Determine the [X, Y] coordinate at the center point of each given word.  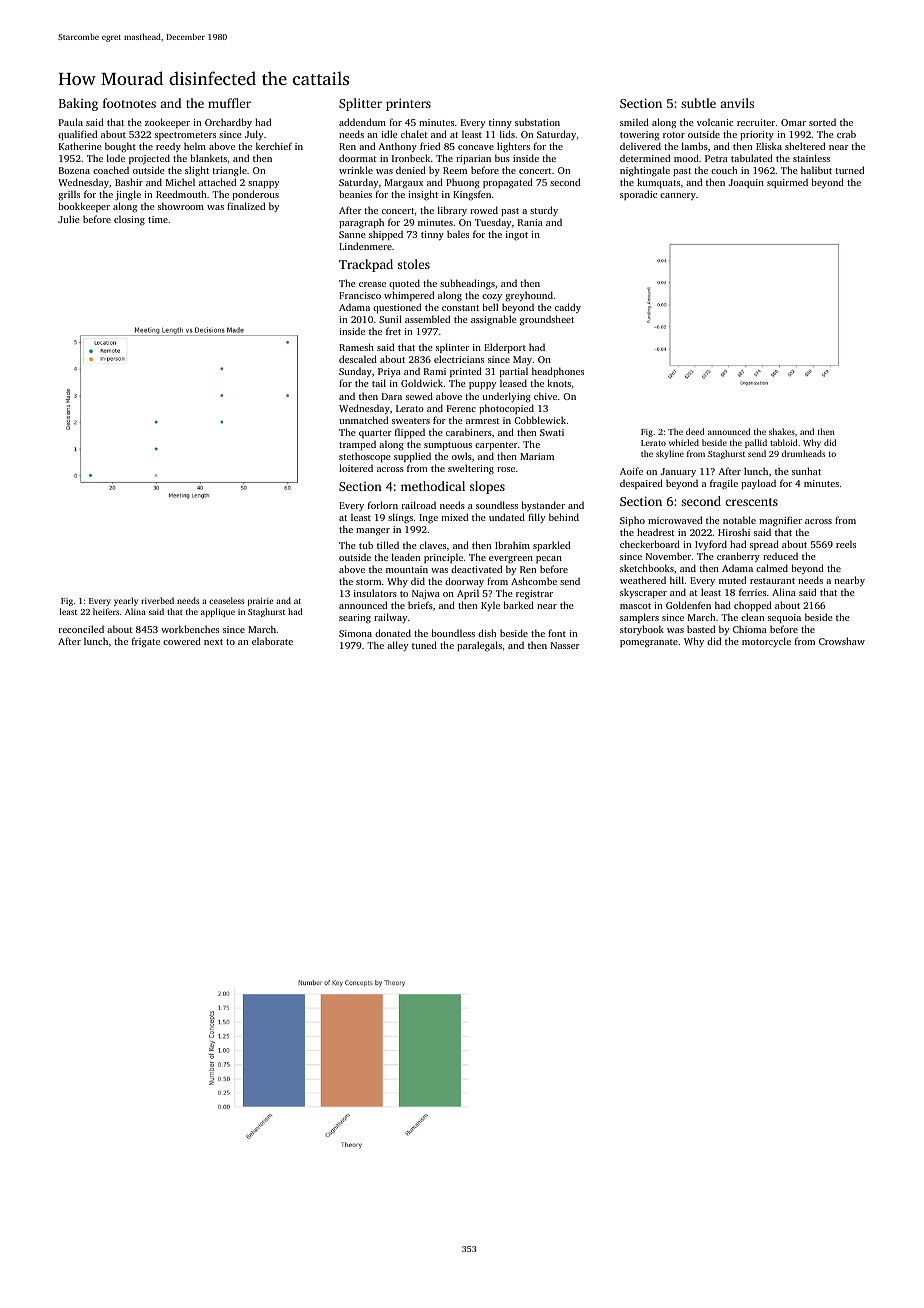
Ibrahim [512, 545]
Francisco [360, 295]
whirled [684, 442]
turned [850, 170]
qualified [77, 135]
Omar [793, 122]
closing [129, 220]
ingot [517, 236]
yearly [126, 601]
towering [639, 136]
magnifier [780, 521]
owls [462, 456]
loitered [356, 468]
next [213, 642]
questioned [397, 308]
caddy [568, 308]
